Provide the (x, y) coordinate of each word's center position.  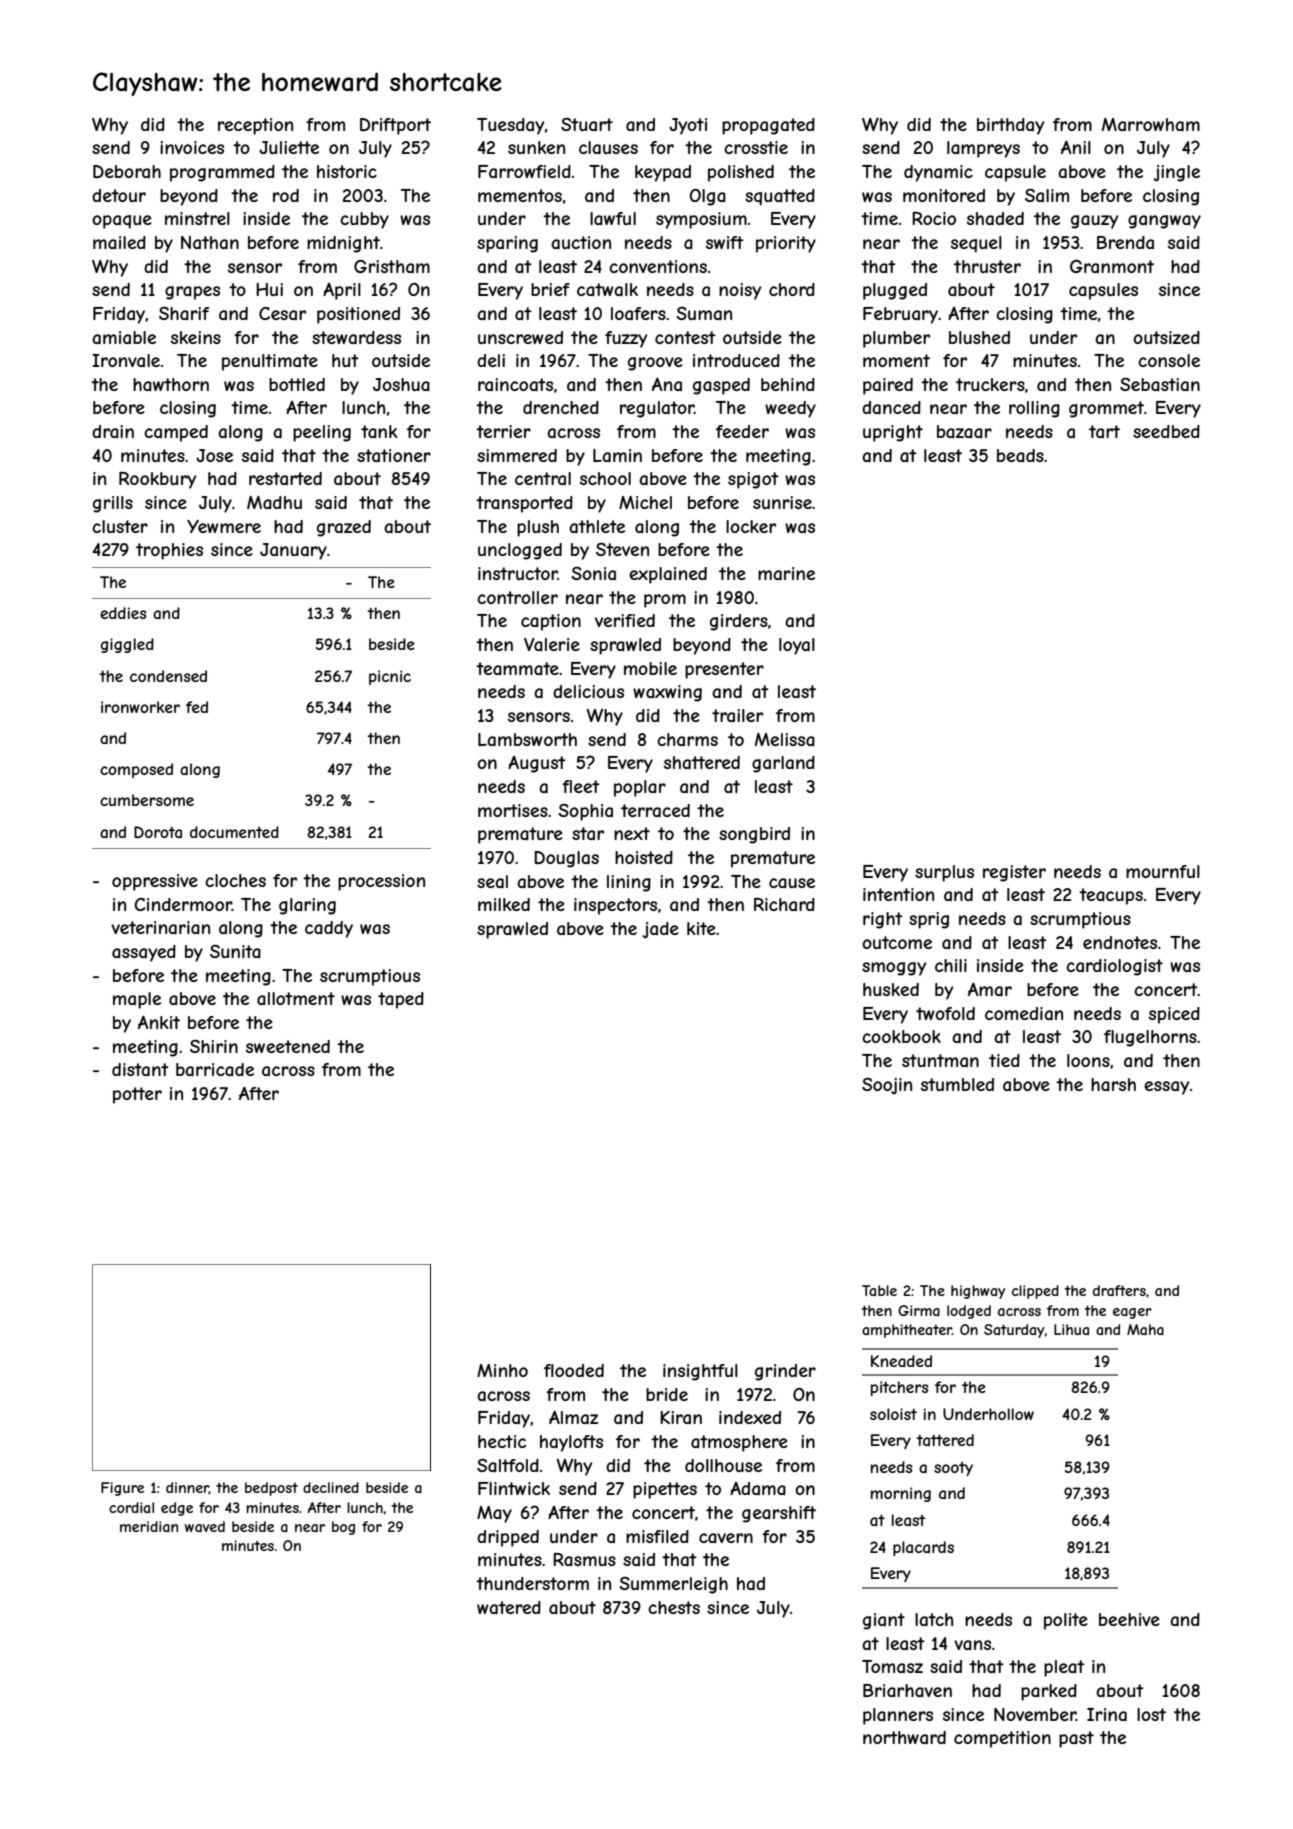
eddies (123, 613)
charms (687, 739)
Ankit (159, 1022)
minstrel (197, 218)
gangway (1164, 222)
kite (701, 928)
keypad (663, 173)
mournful (1163, 871)
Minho (502, 1370)
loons (1088, 1060)
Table (879, 1290)
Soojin (887, 1086)
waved (205, 1526)
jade (661, 930)
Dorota (158, 832)
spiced (1174, 1015)
